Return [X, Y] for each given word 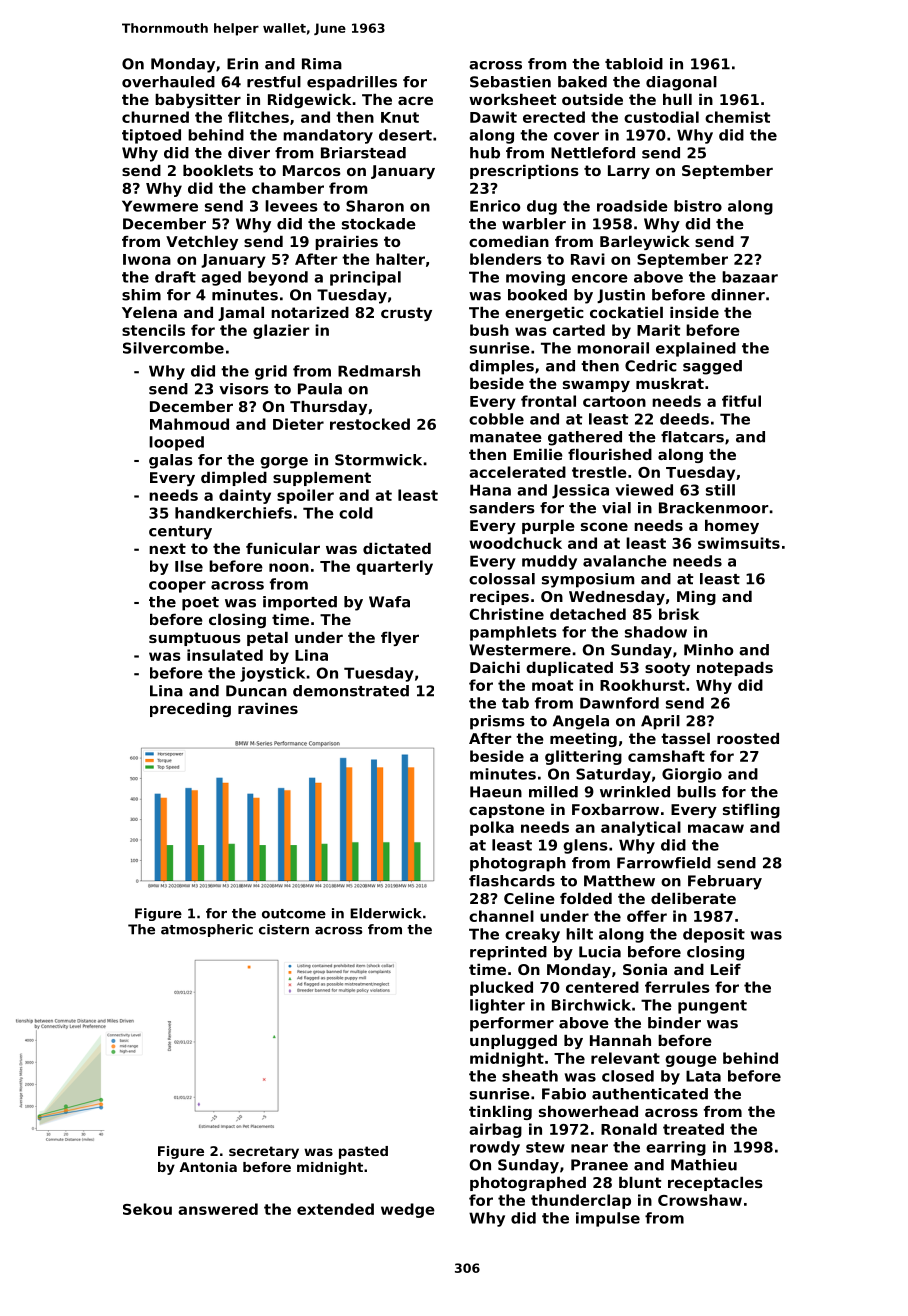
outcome [294, 914]
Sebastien [510, 82]
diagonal [681, 83]
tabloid [634, 64]
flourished [610, 454]
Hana [490, 490]
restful [274, 82]
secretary [264, 1152]
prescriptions [524, 172]
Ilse [189, 566]
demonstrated [351, 691]
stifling [751, 811]
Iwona [147, 259]
